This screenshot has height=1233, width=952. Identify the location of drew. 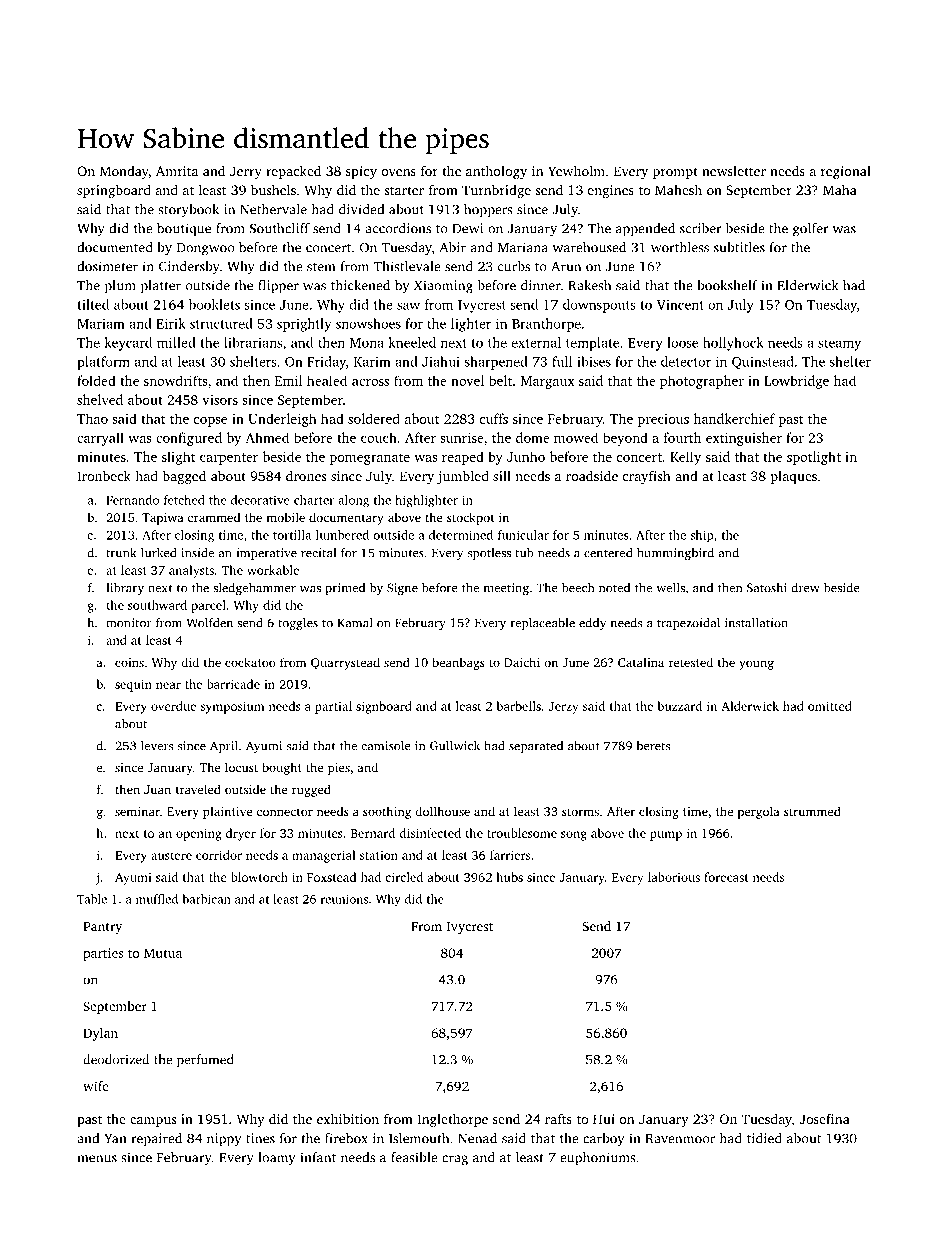
(805, 588).
